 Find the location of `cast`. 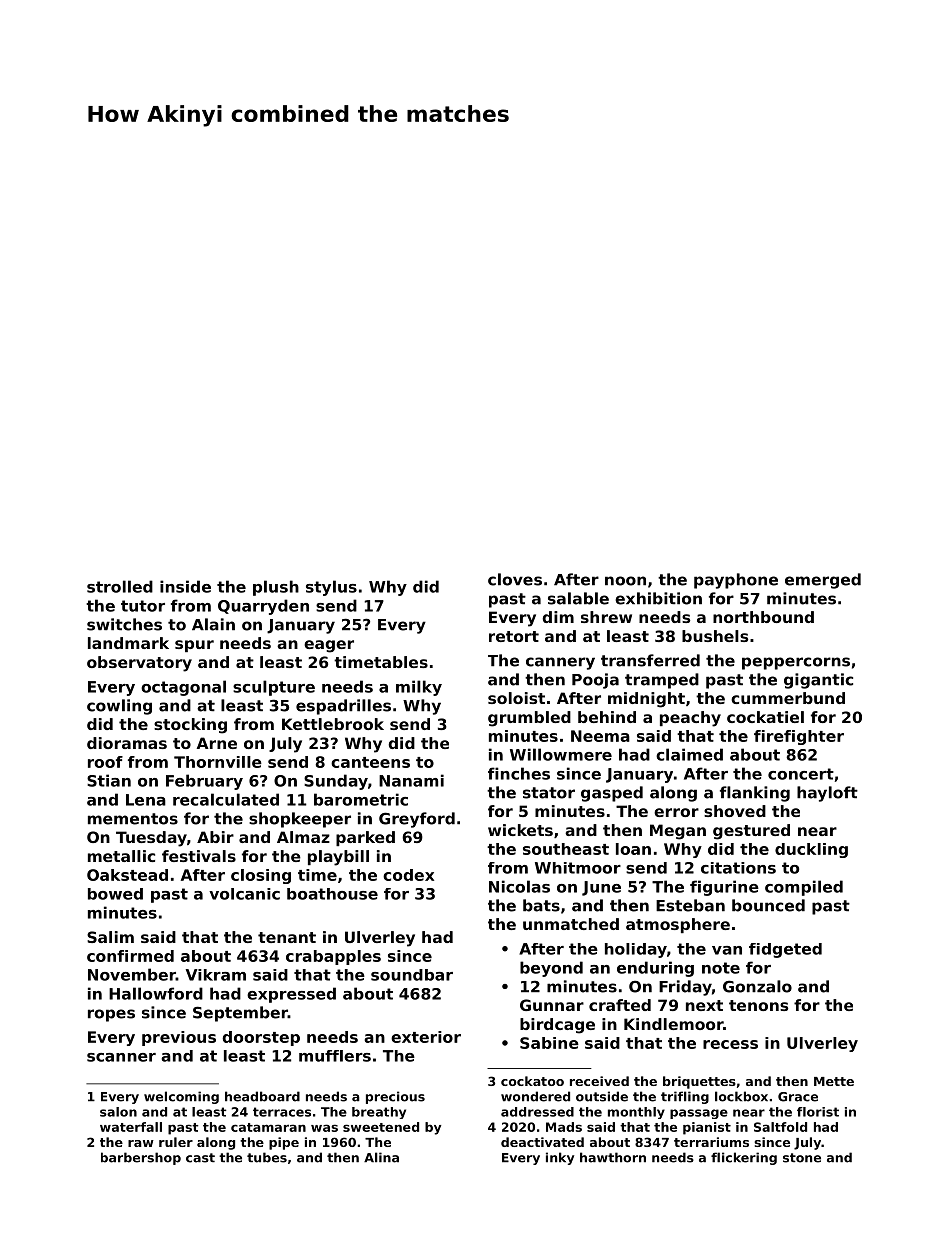

cast is located at coordinates (200, 1158).
